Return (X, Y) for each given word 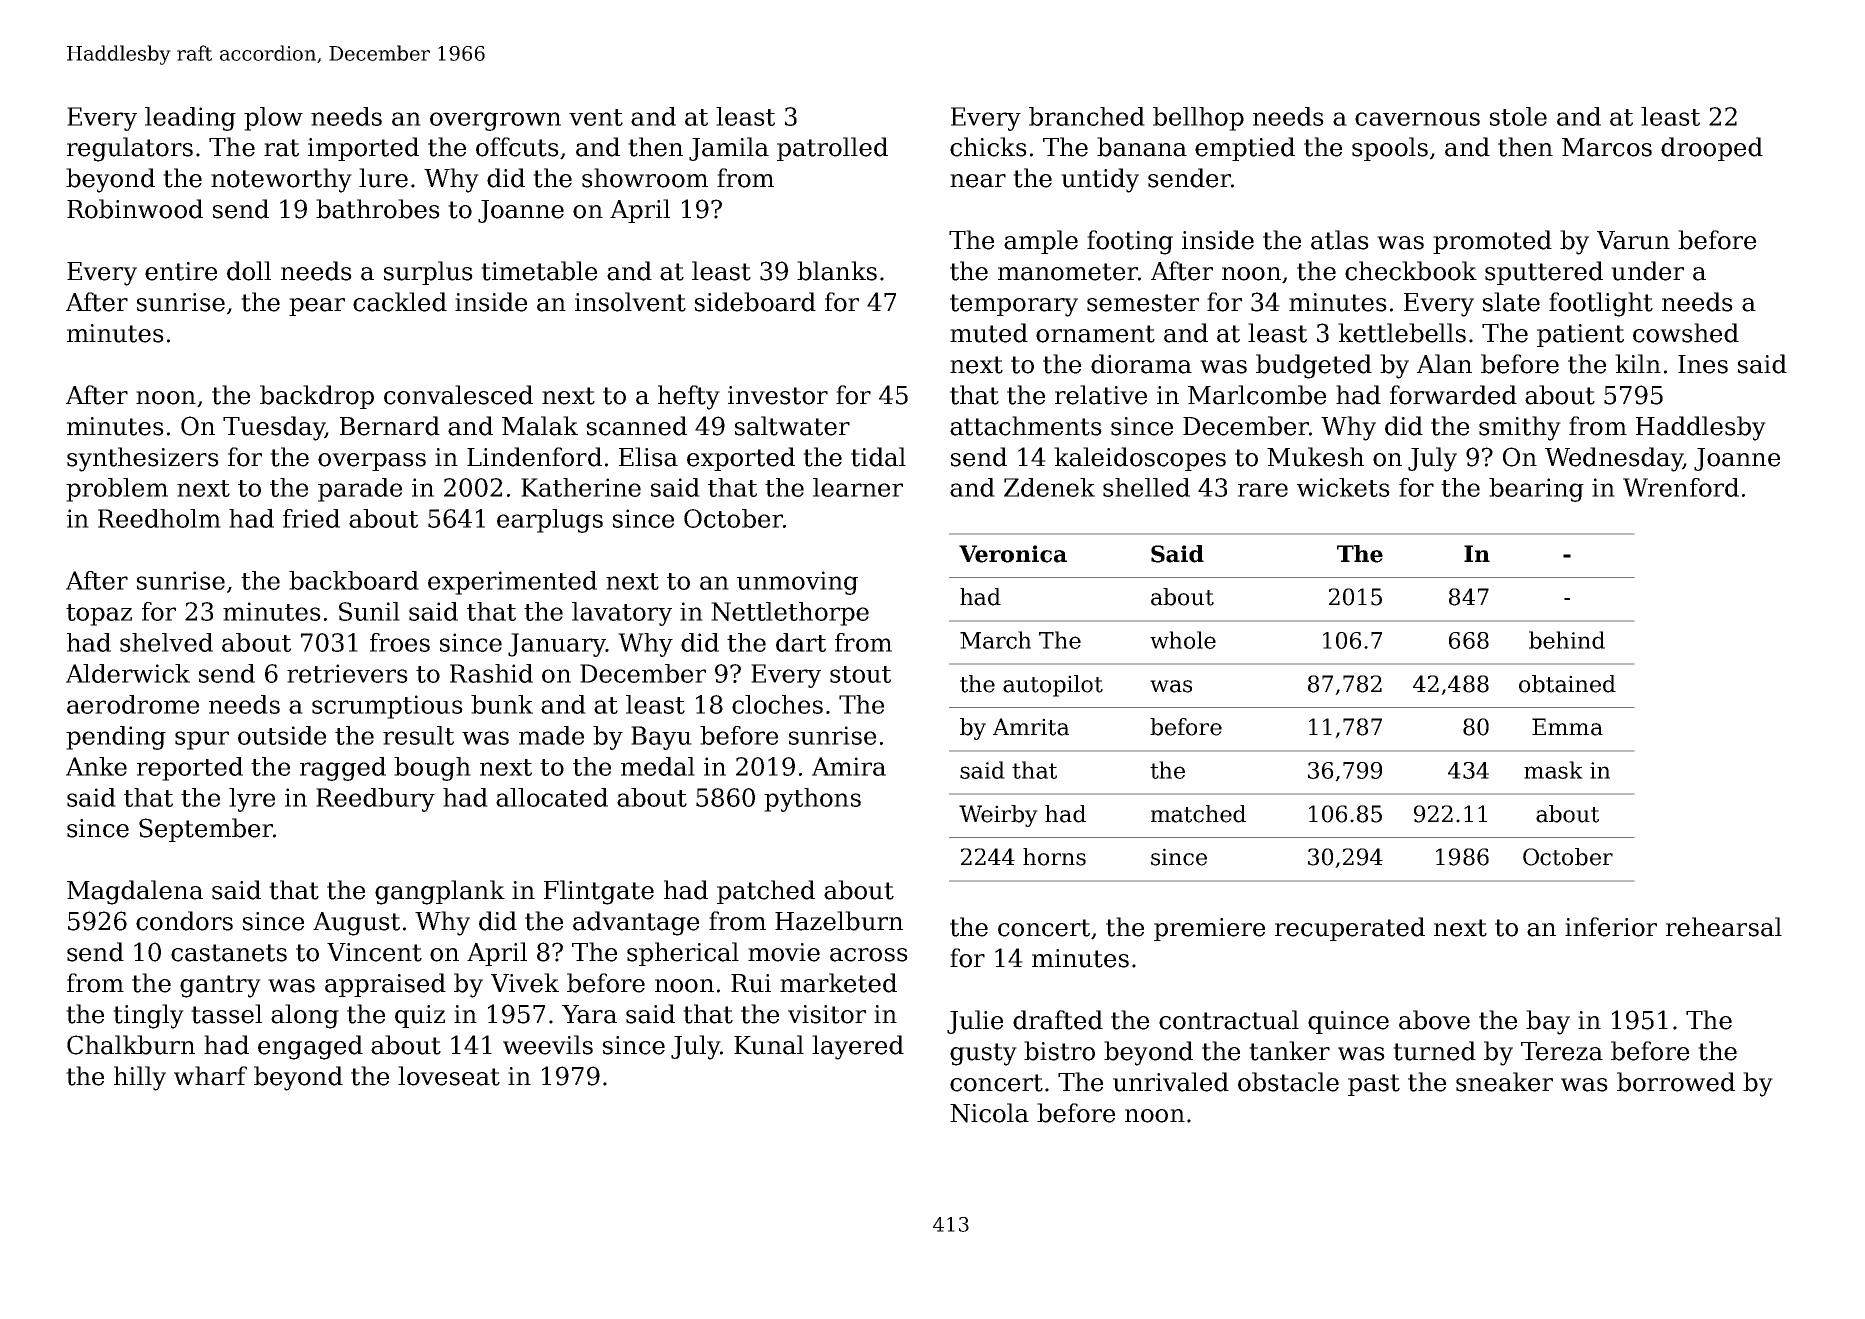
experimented (512, 583)
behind (1567, 640)
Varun (1633, 240)
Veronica (1013, 554)
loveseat (449, 1076)
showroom (645, 178)
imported (363, 149)
